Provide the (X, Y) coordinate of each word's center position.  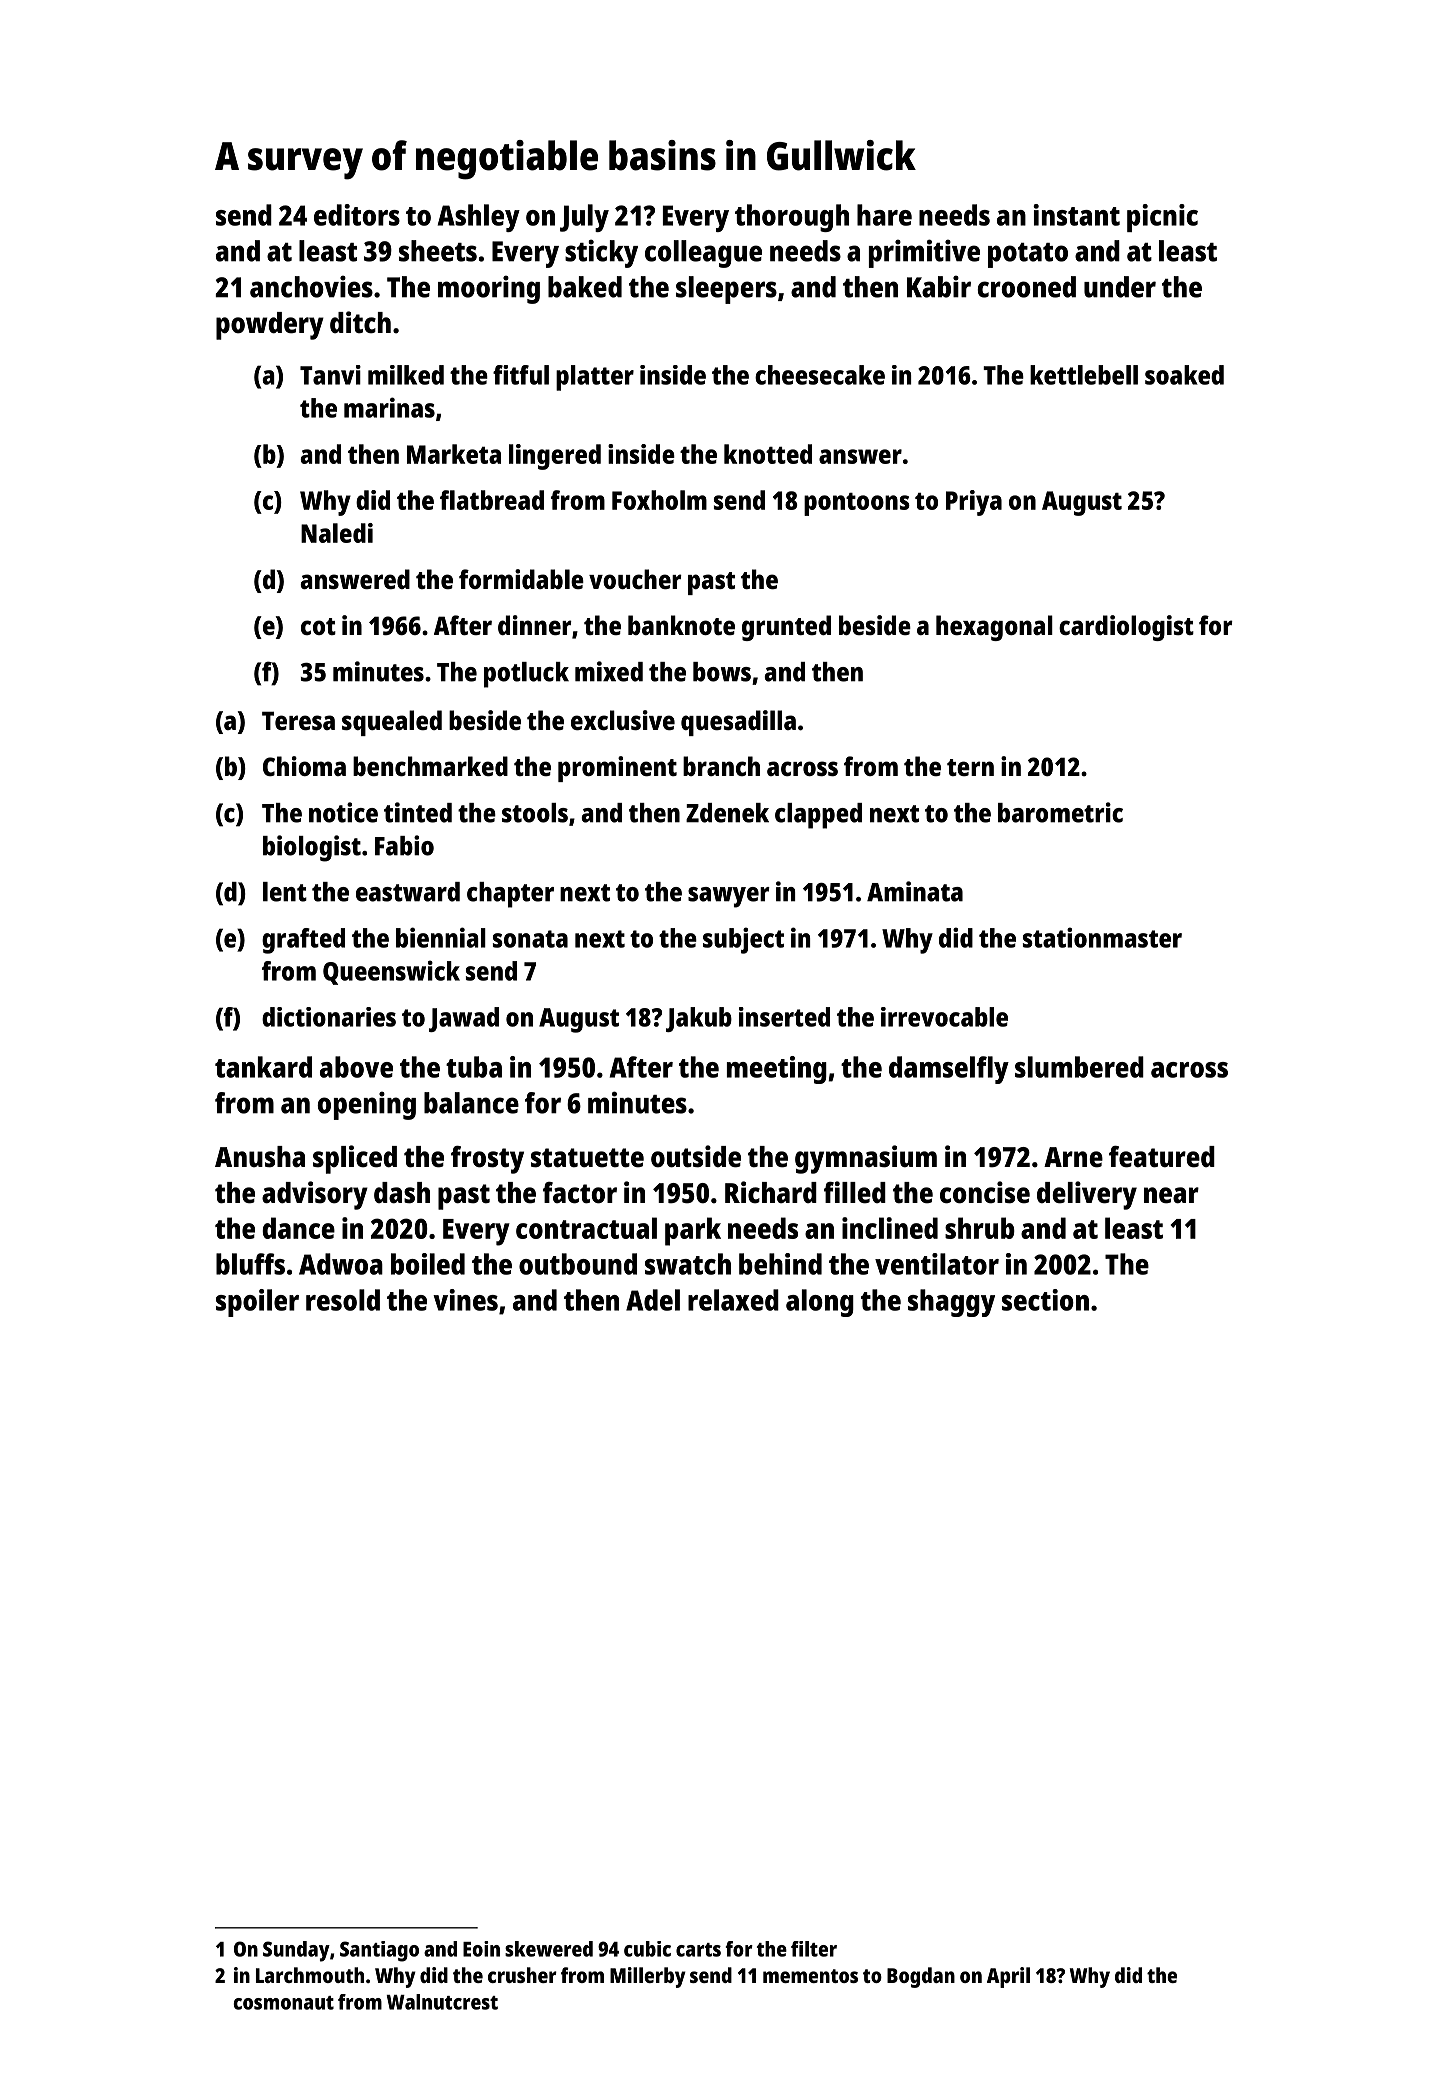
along (820, 1303)
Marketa (454, 454)
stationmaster (1102, 937)
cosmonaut (283, 2003)
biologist (312, 848)
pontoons (857, 504)
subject (743, 940)
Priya (974, 503)
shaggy (951, 1303)
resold (343, 1300)
